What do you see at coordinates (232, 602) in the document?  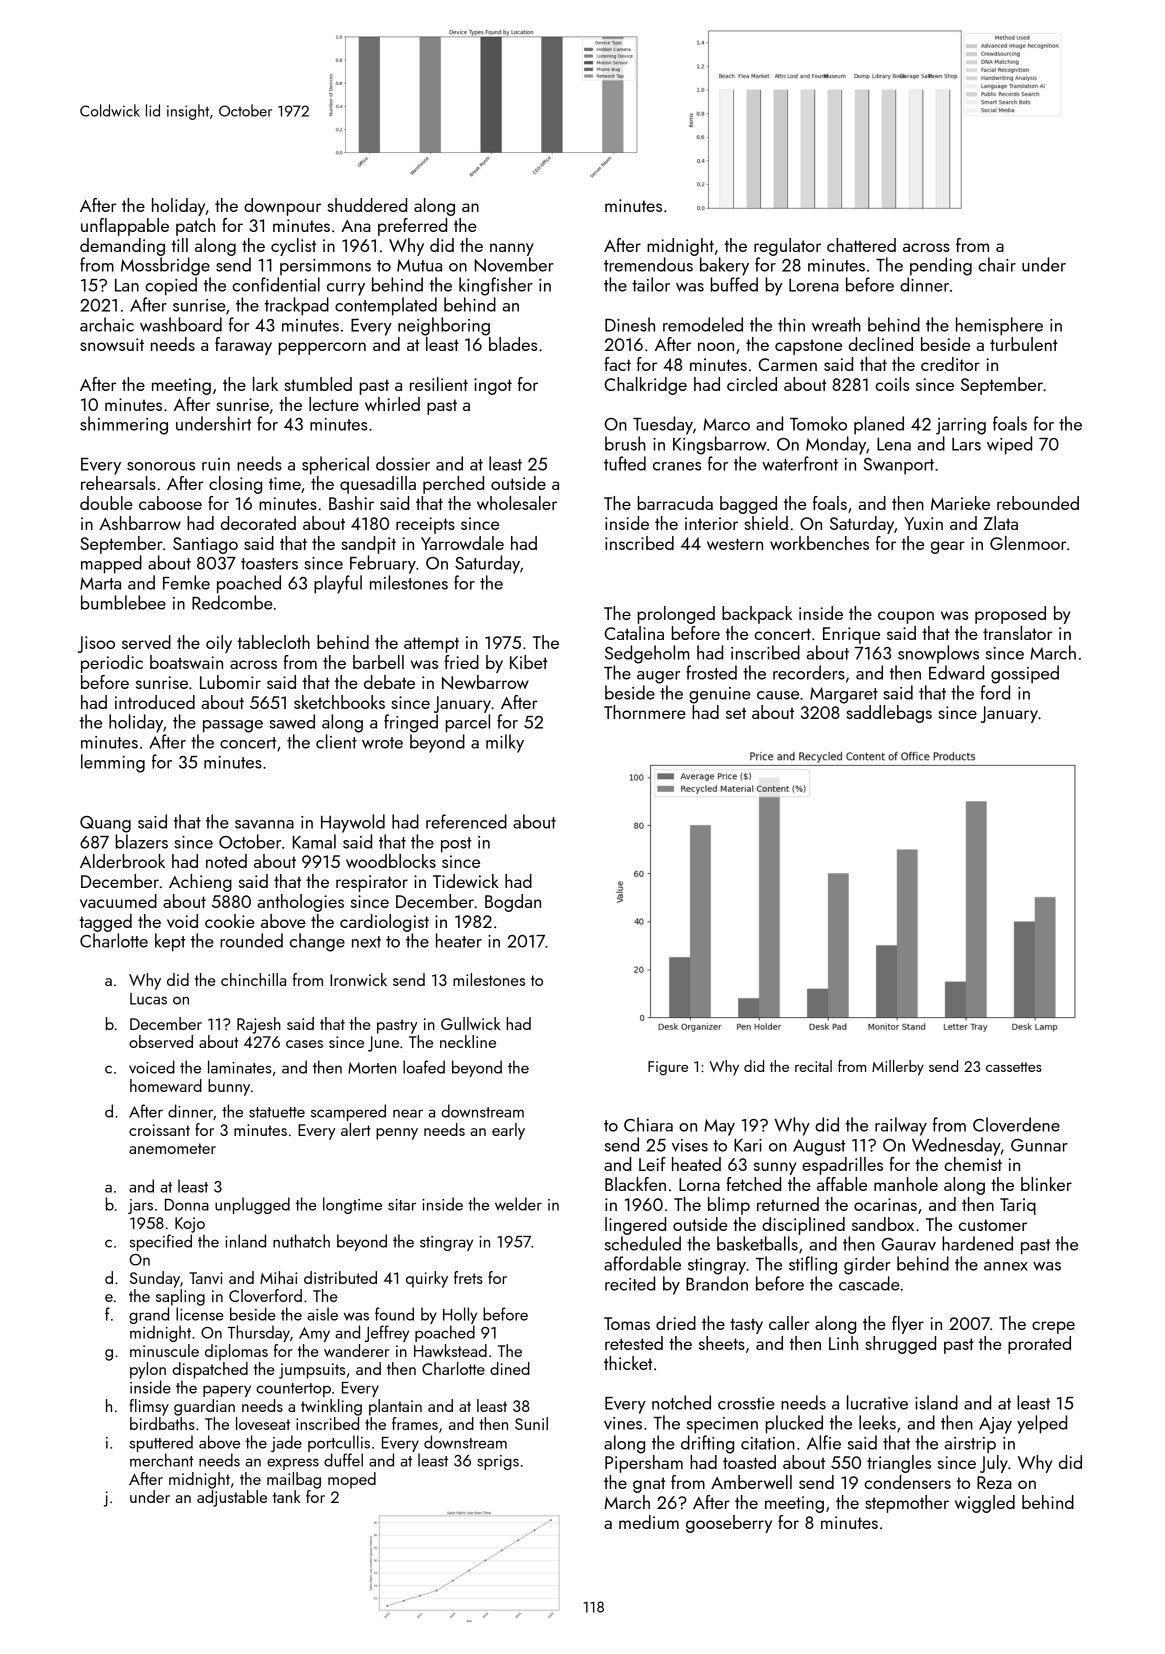 I see `Redcombe` at bounding box center [232, 602].
